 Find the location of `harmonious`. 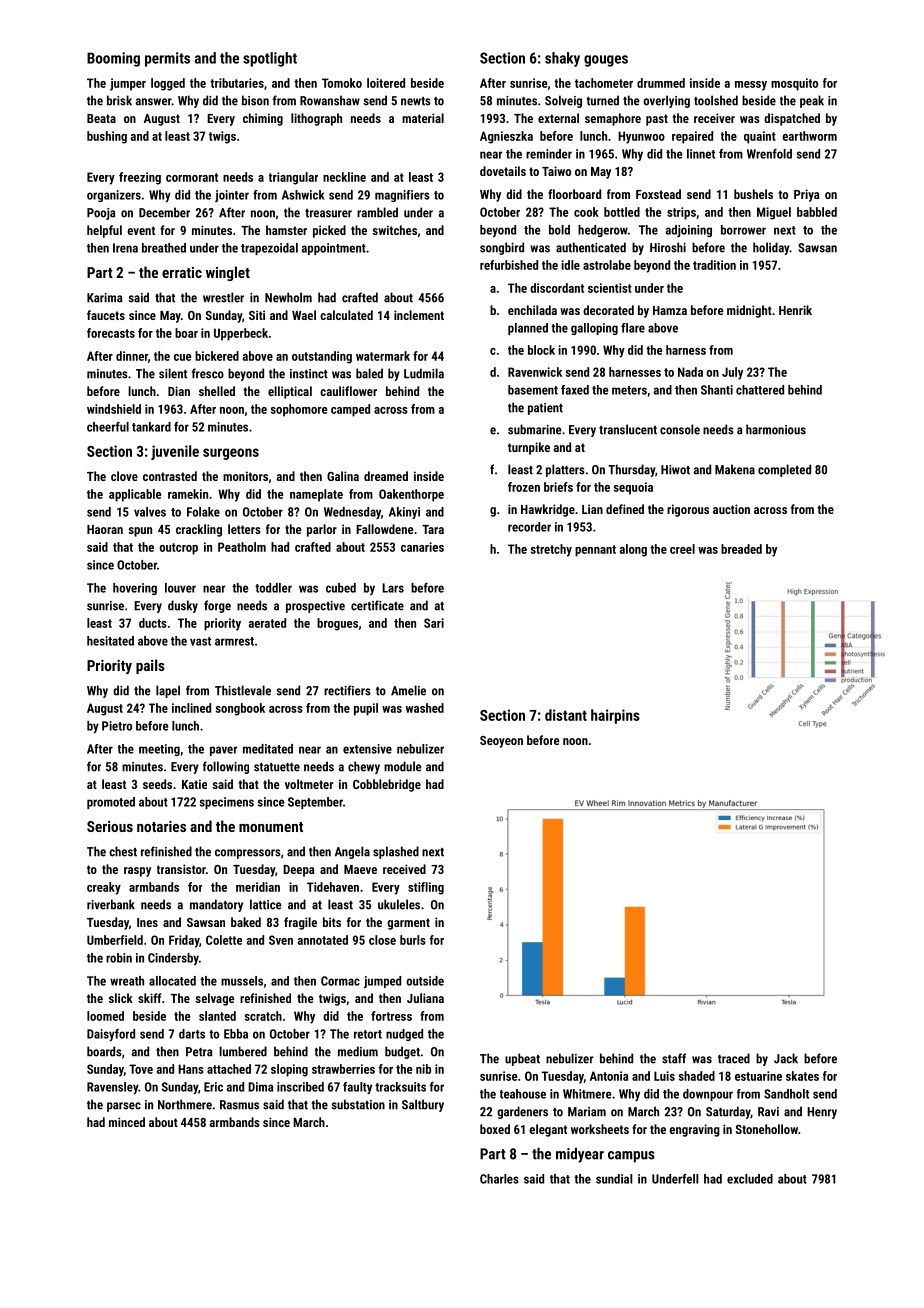

harmonious is located at coordinates (776, 429).
